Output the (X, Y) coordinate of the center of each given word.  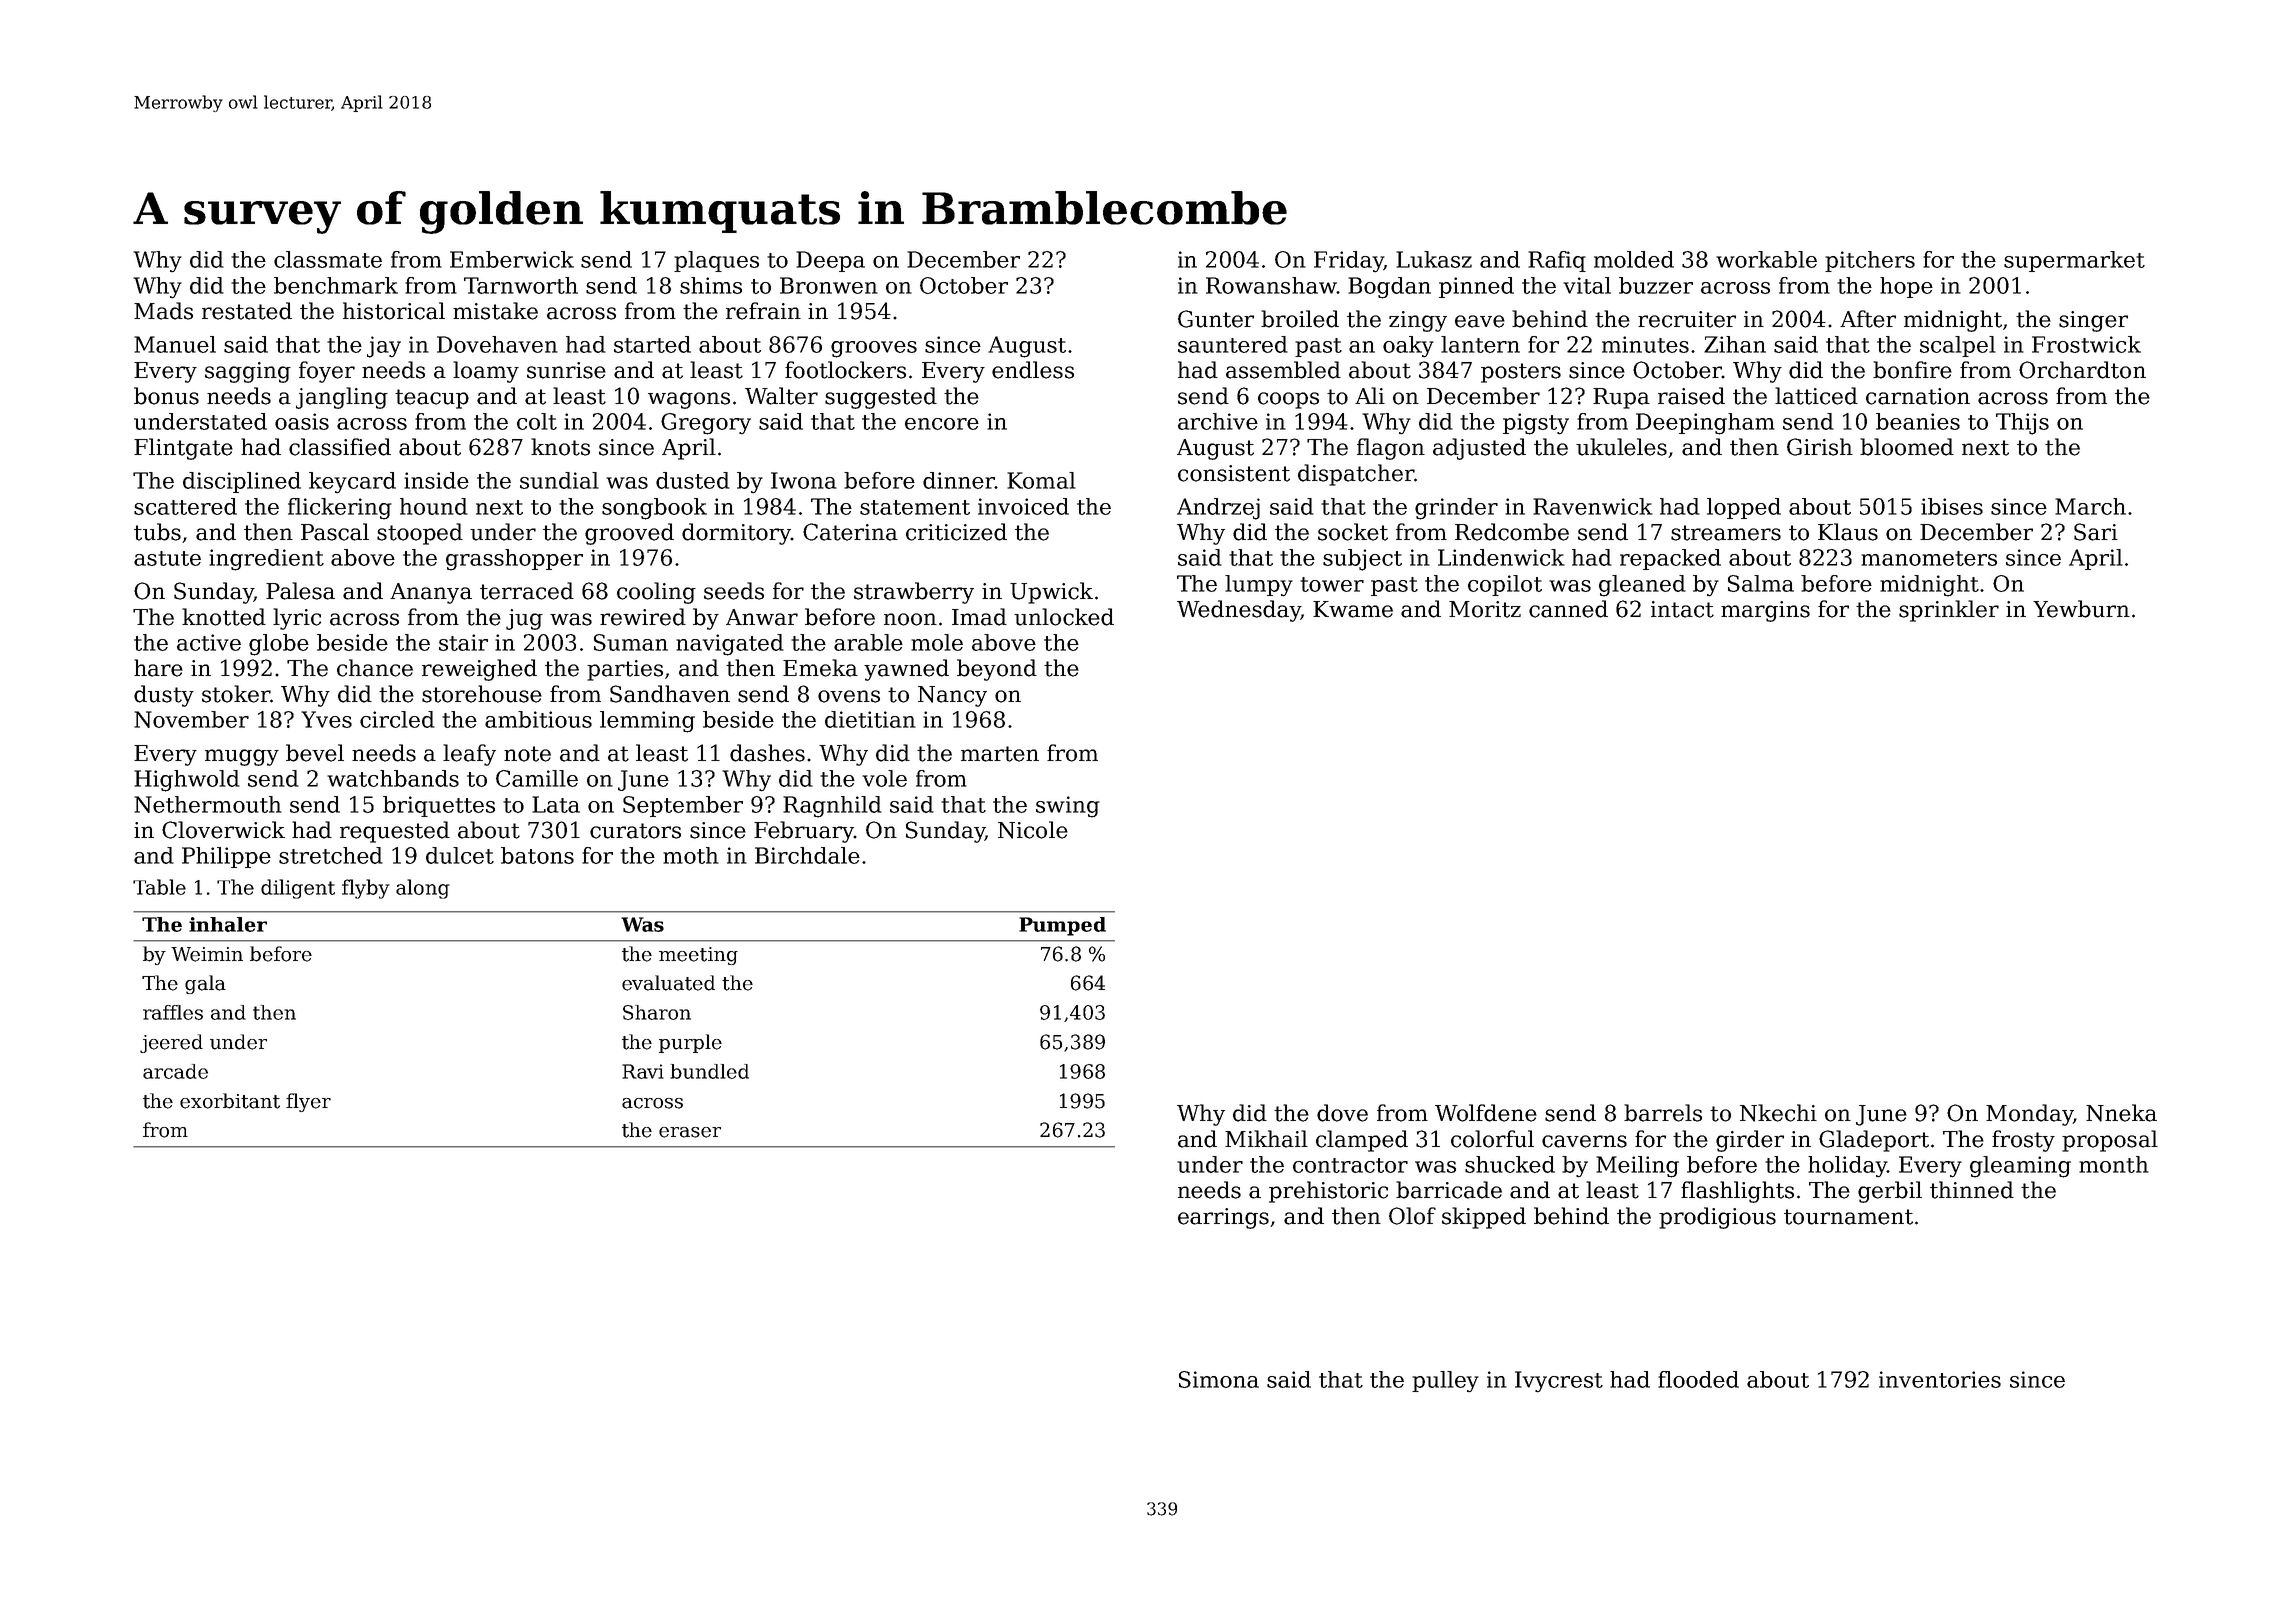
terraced (527, 591)
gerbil (1890, 1192)
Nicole (1033, 830)
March (2090, 506)
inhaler (228, 924)
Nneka (2121, 1113)
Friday (1349, 262)
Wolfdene (1486, 1113)
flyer (308, 1102)
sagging (248, 372)
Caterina (850, 532)
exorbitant (230, 1101)
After (1868, 319)
